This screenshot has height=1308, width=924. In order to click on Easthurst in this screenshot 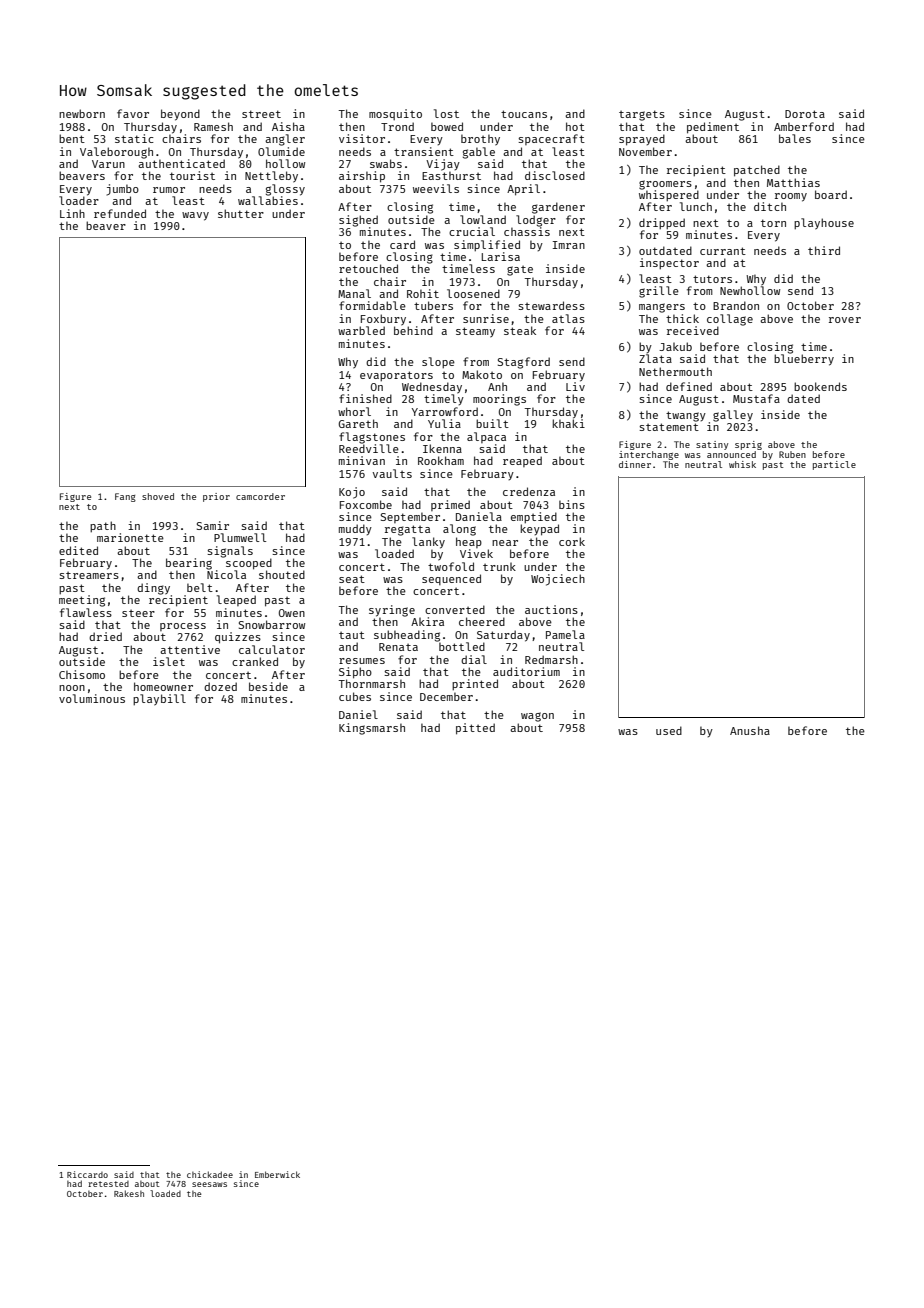, I will do `click(451, 176)`.
